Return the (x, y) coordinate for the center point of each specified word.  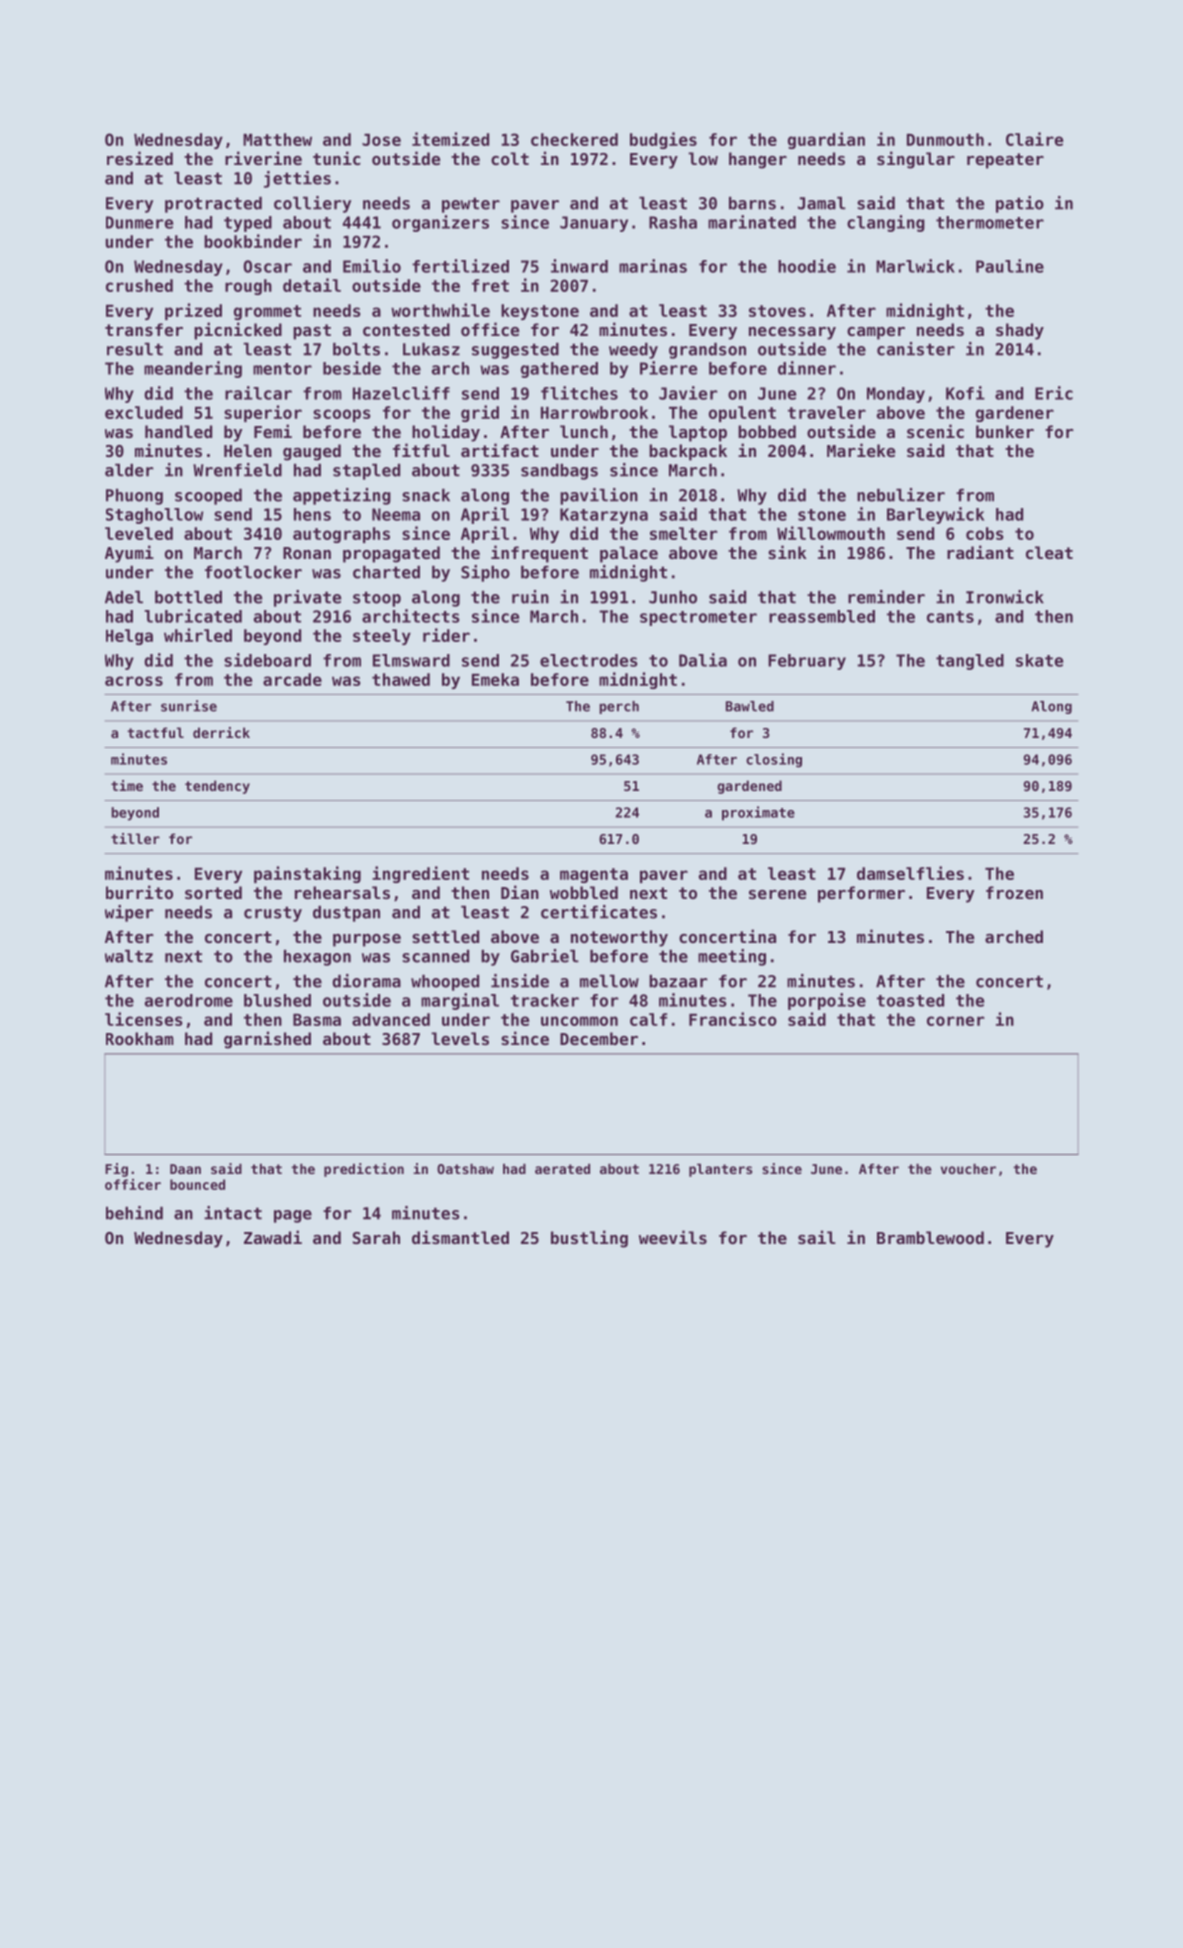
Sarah (376, 1237)
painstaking (307, 874)
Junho (673, 597)
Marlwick (915, 266)
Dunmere (139, 222)
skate (1039, 660)
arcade (292, 679)
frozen (1014, 892)
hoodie (807, 266)
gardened (749, 787)
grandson (707, 351)
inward (579, 266)
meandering (193, 369)
